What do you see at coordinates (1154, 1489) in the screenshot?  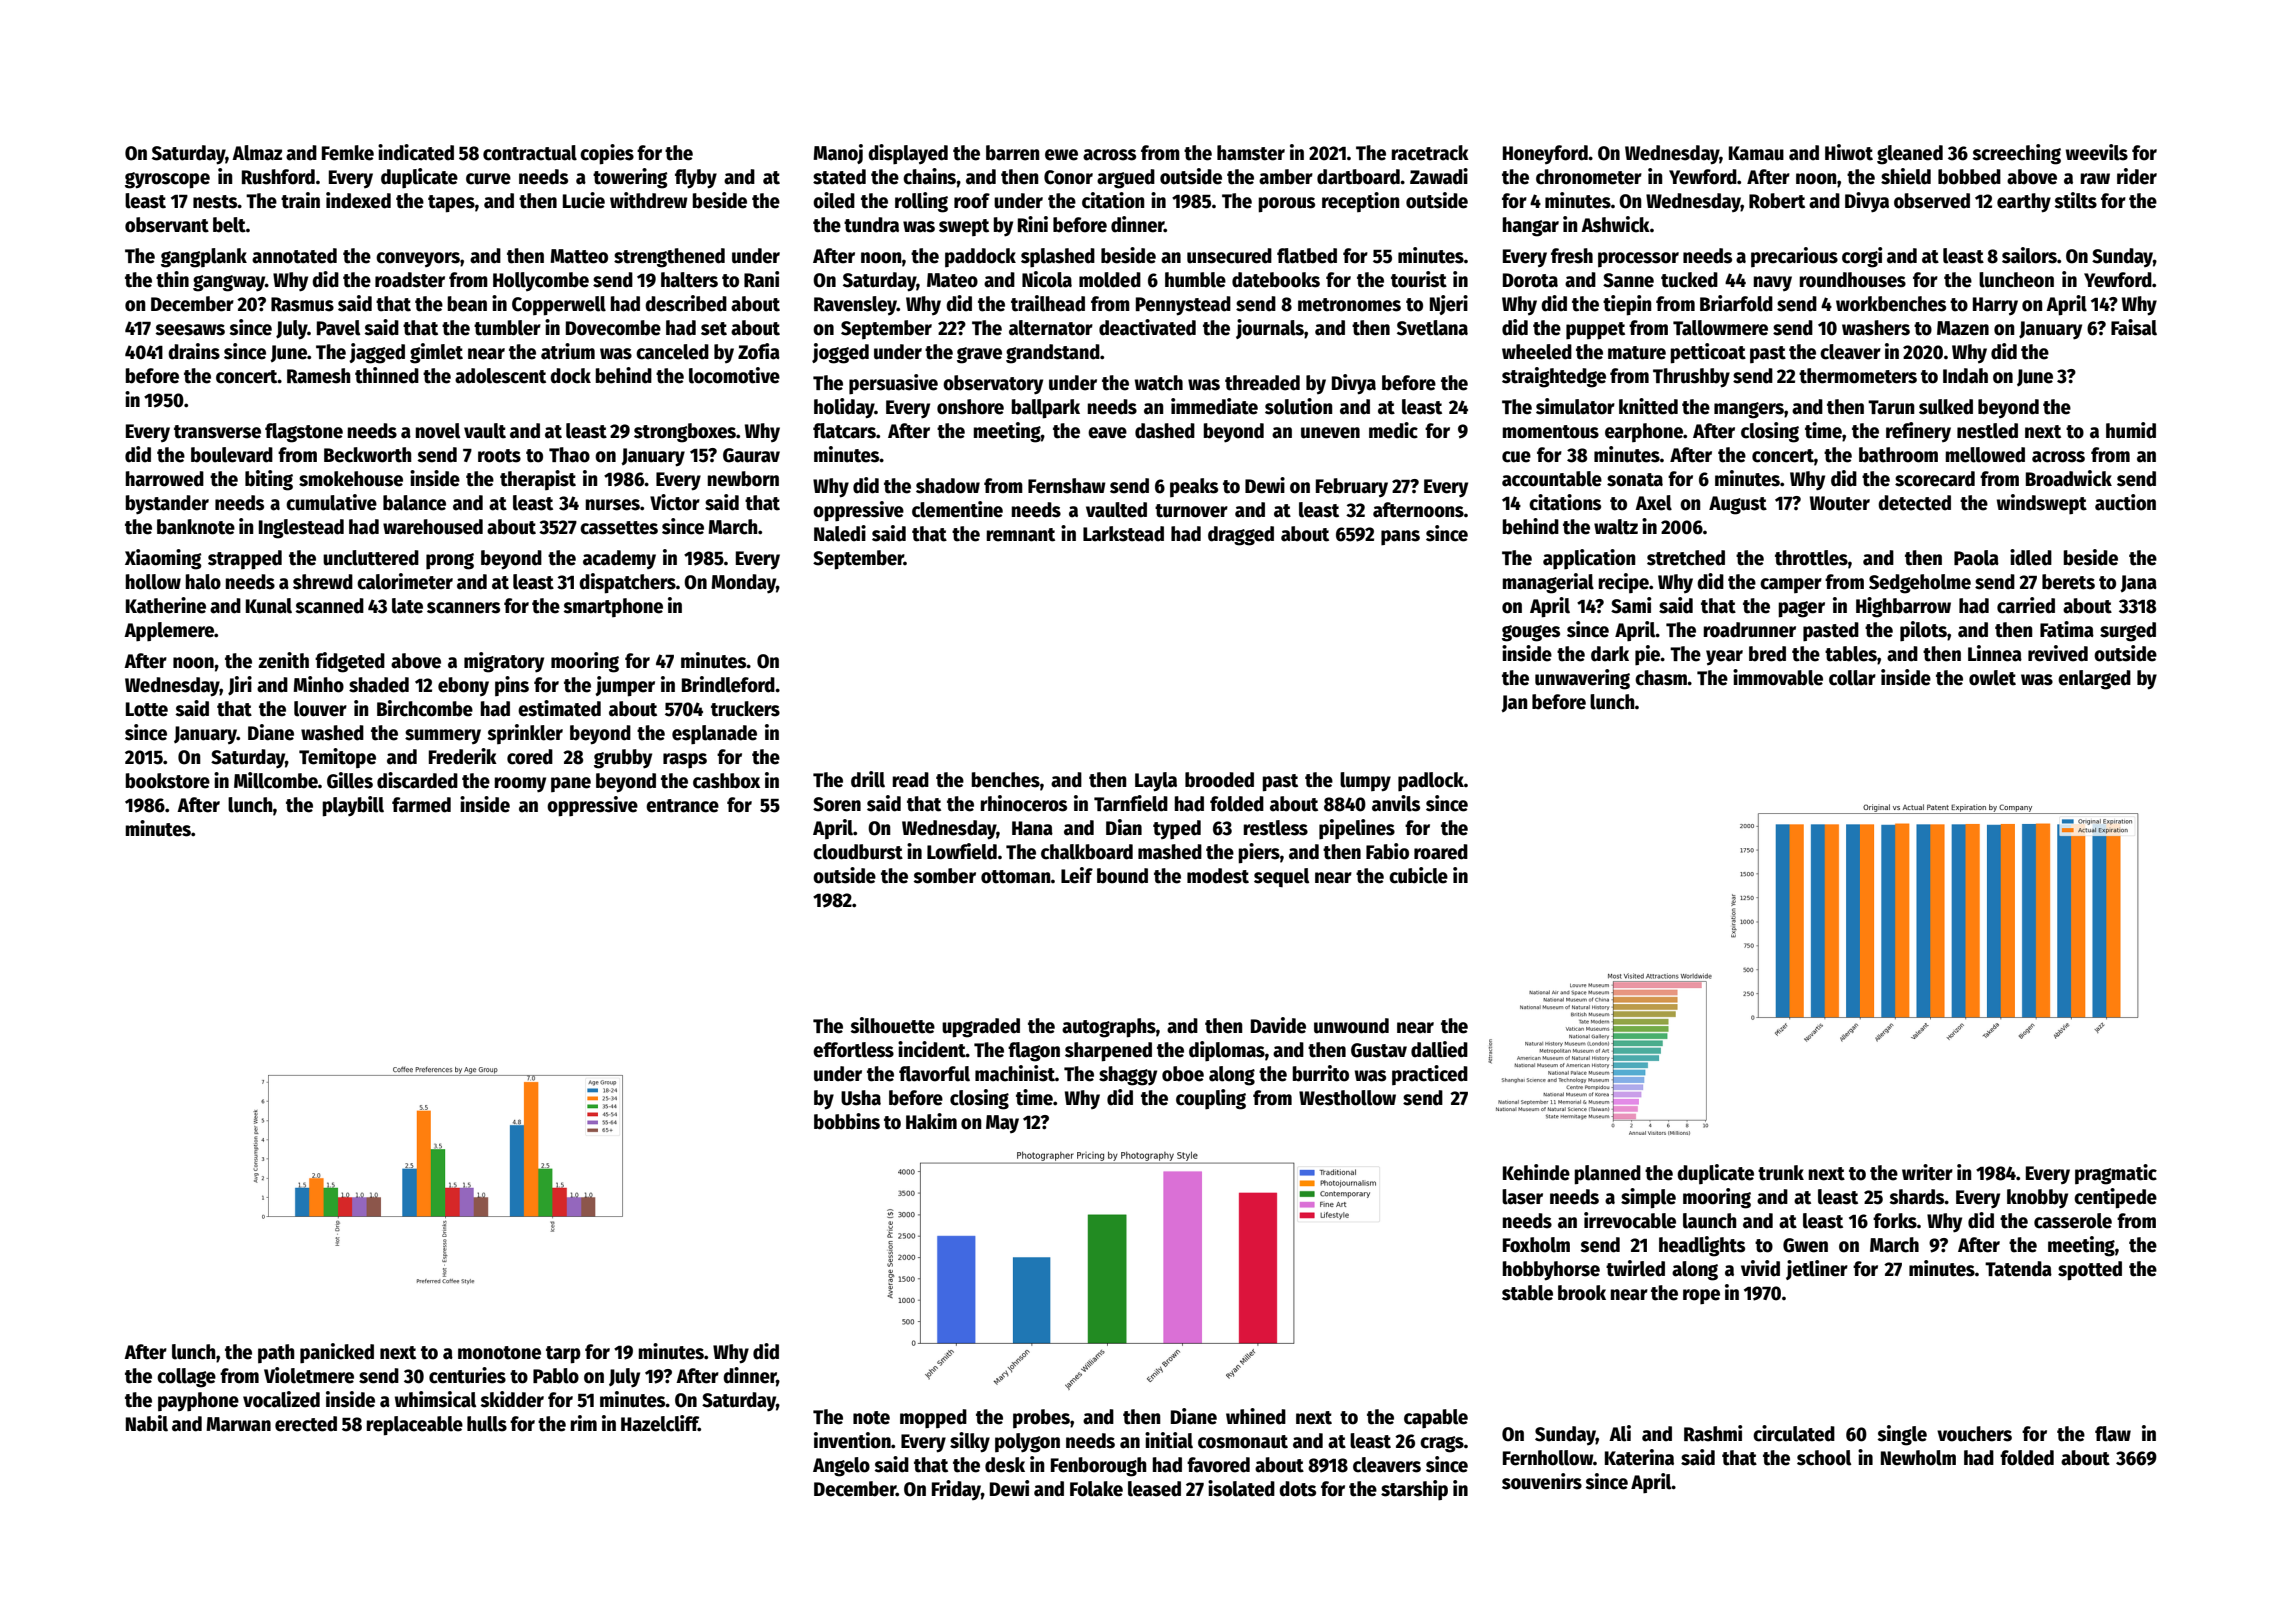 I see `leased` at bounding box center [1154, 1489].
